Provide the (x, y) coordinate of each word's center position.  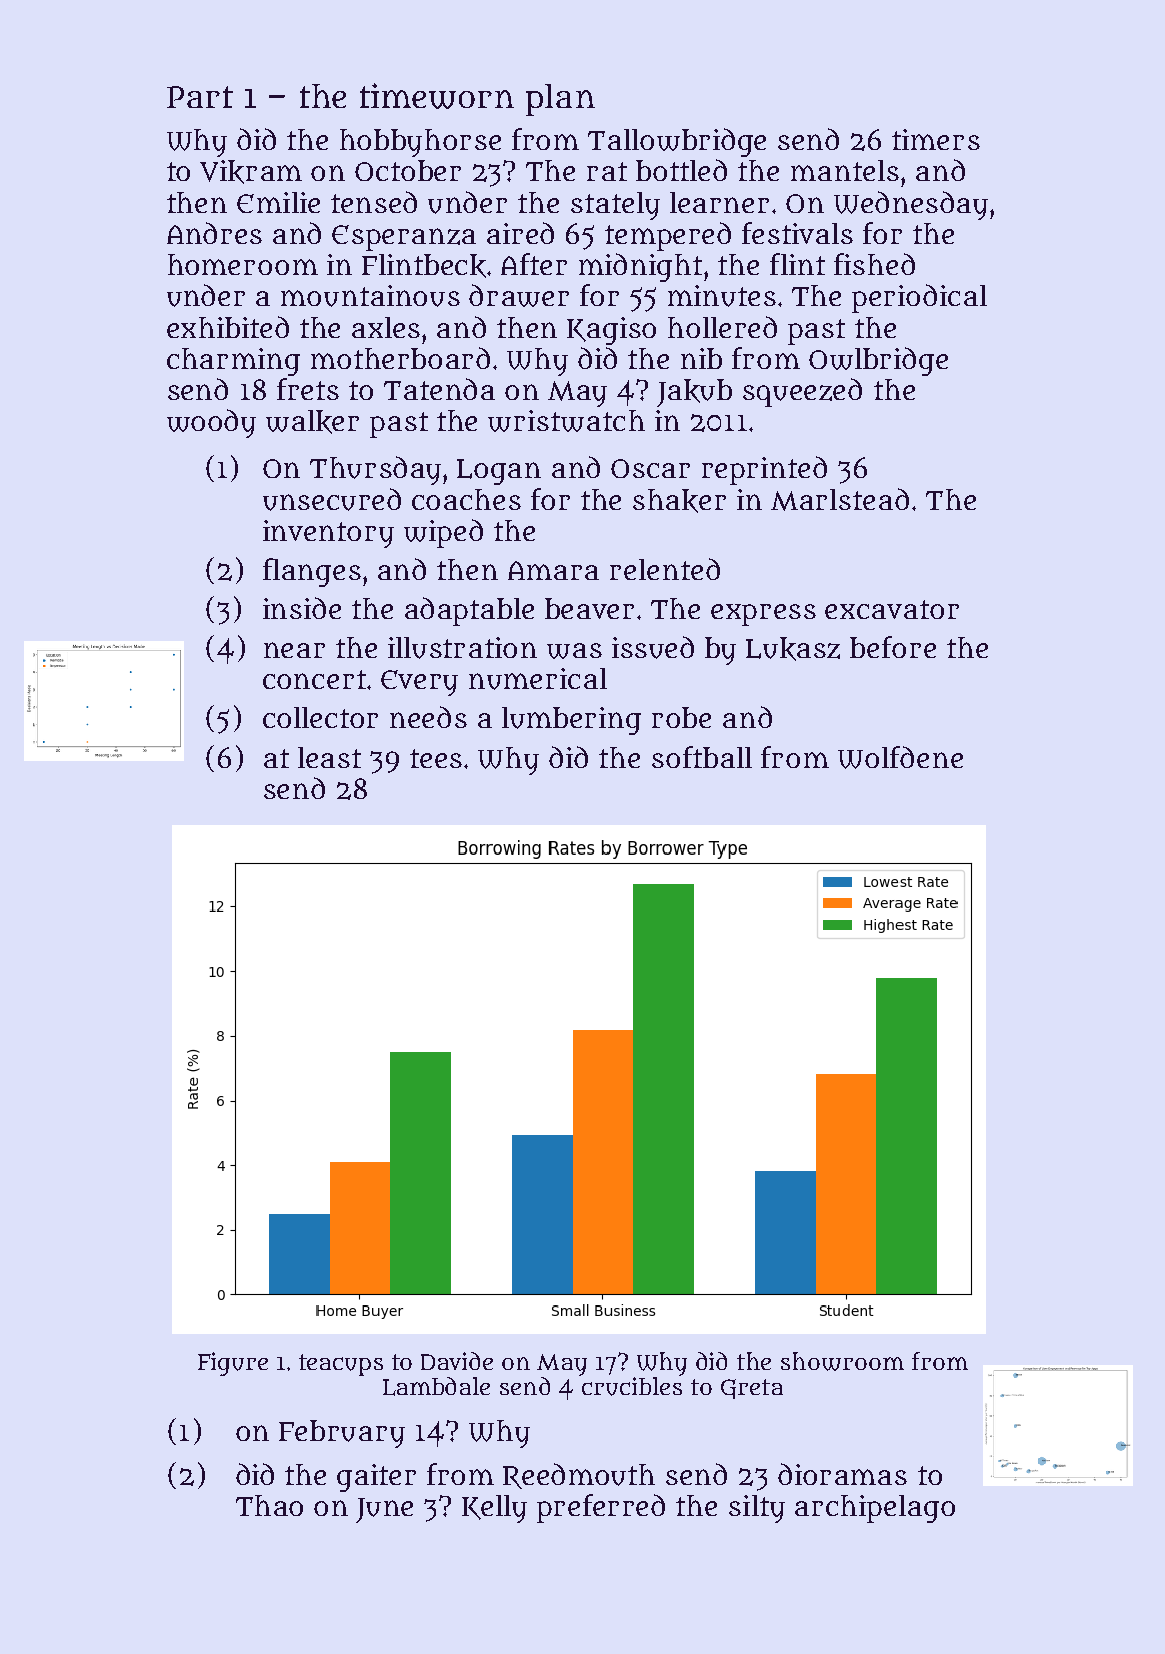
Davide (457, 1361)
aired (520, 233)
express (763, 615)
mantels (845, 170)
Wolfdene (900, 757)
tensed (374, 202)
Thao (269, 1505)
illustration (462, 648)
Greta (752, 1389)
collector (320, 717)
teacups (341, 1365)
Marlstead (840, 499)
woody (211, 423)
